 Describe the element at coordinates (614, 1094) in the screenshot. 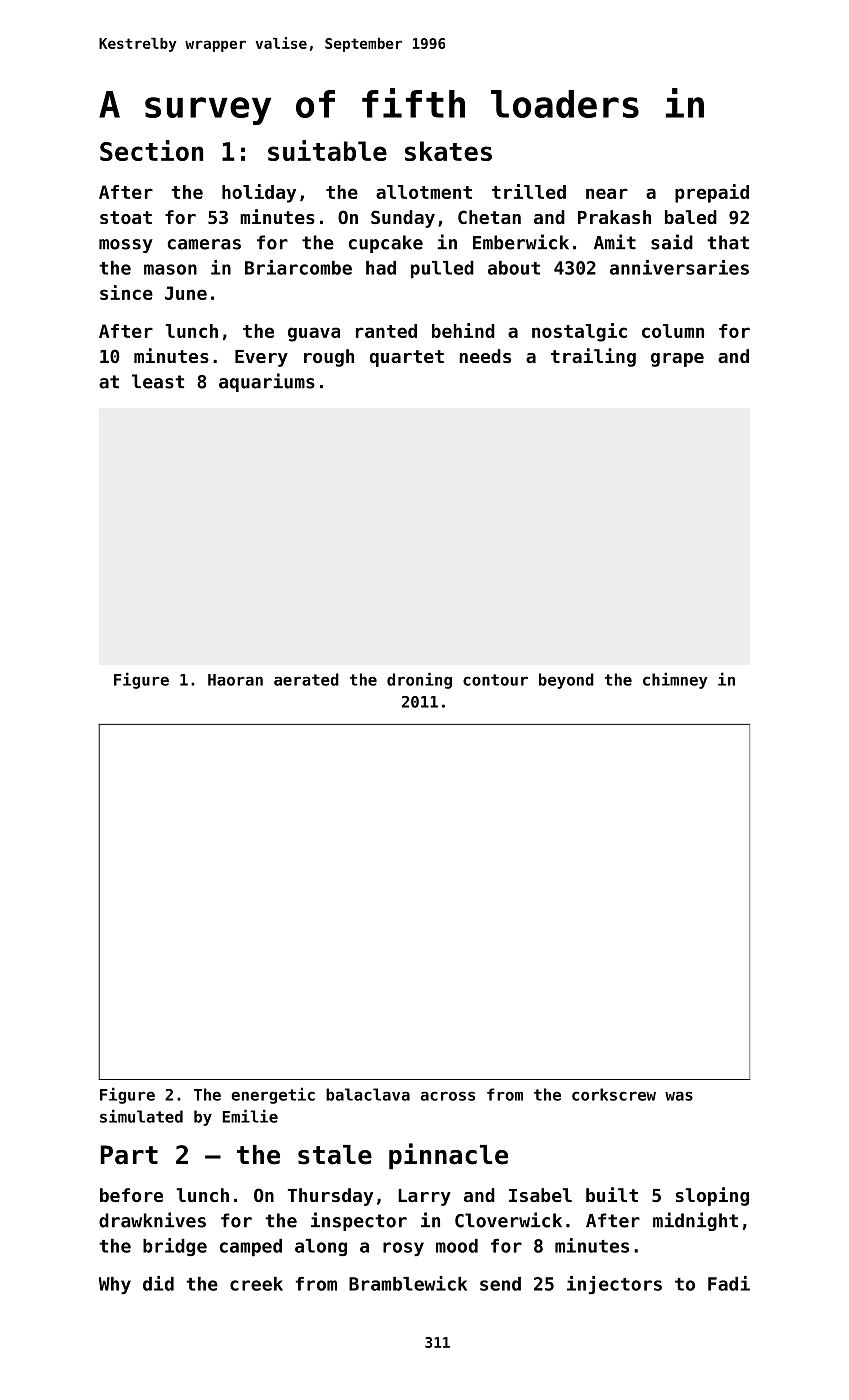

I see `corkscrew` at that location.
